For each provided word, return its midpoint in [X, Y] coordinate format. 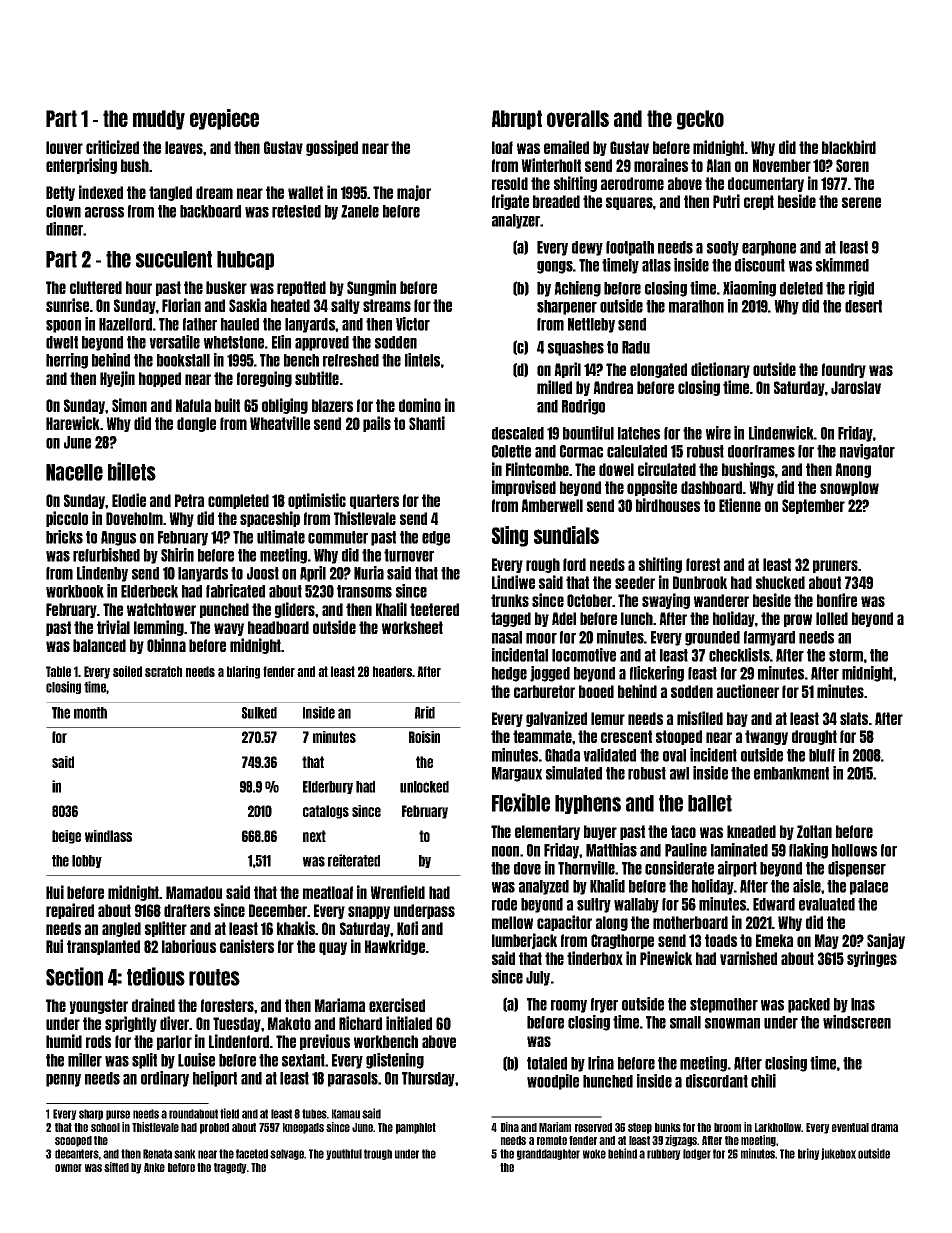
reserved [593, 1127]
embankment [791, 773]
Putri [726, 201]
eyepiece [224, 119]
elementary [547, 832]
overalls [578, 118]
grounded [712, 638]
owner [68, 1168]
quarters [374, 501]
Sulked [259, 713]
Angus [118, 538]
